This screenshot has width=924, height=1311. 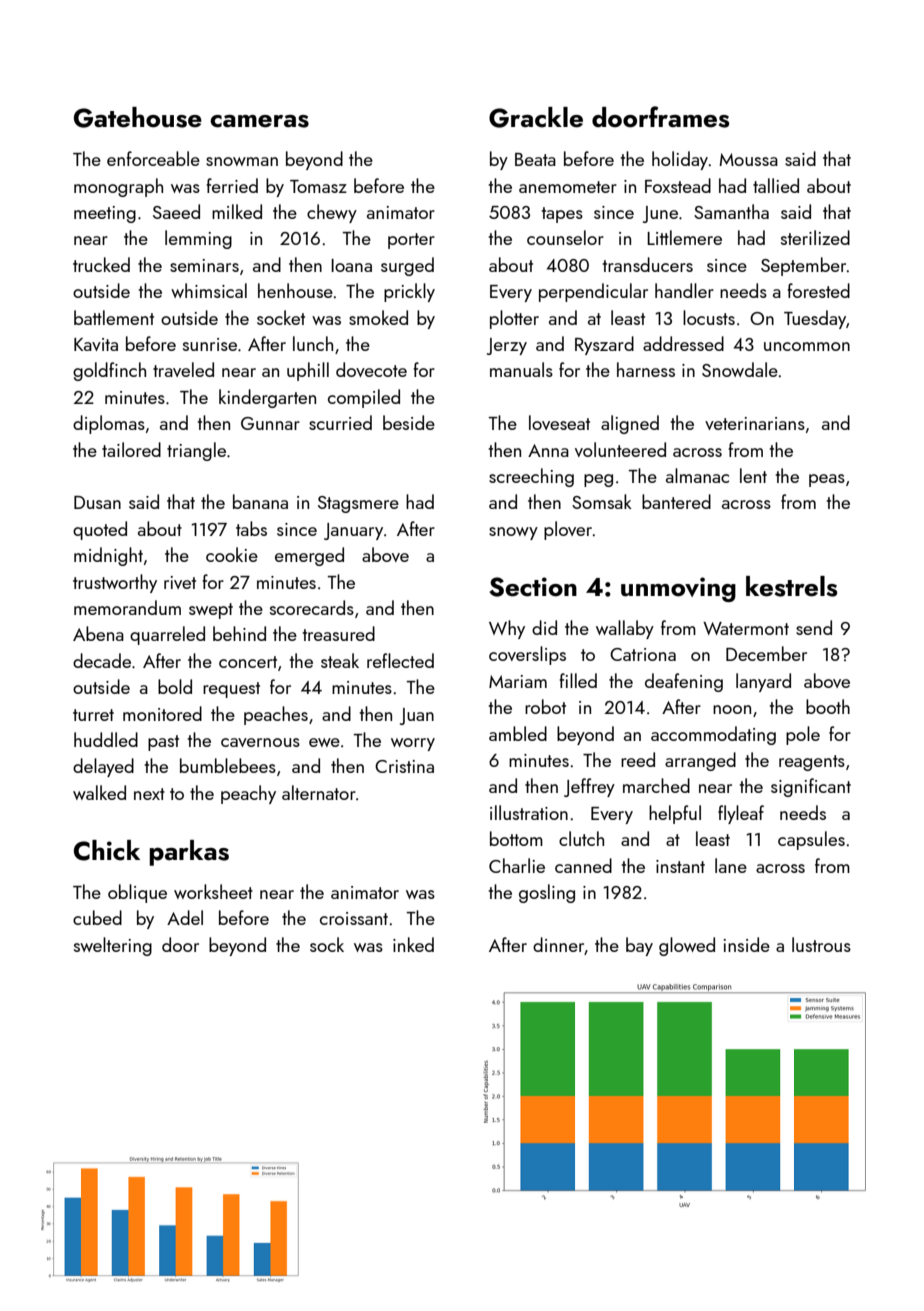 What do you see at coordinates (312, 607) in the screenshot?
I see `scorecards` at bounding box center [312, 607].
